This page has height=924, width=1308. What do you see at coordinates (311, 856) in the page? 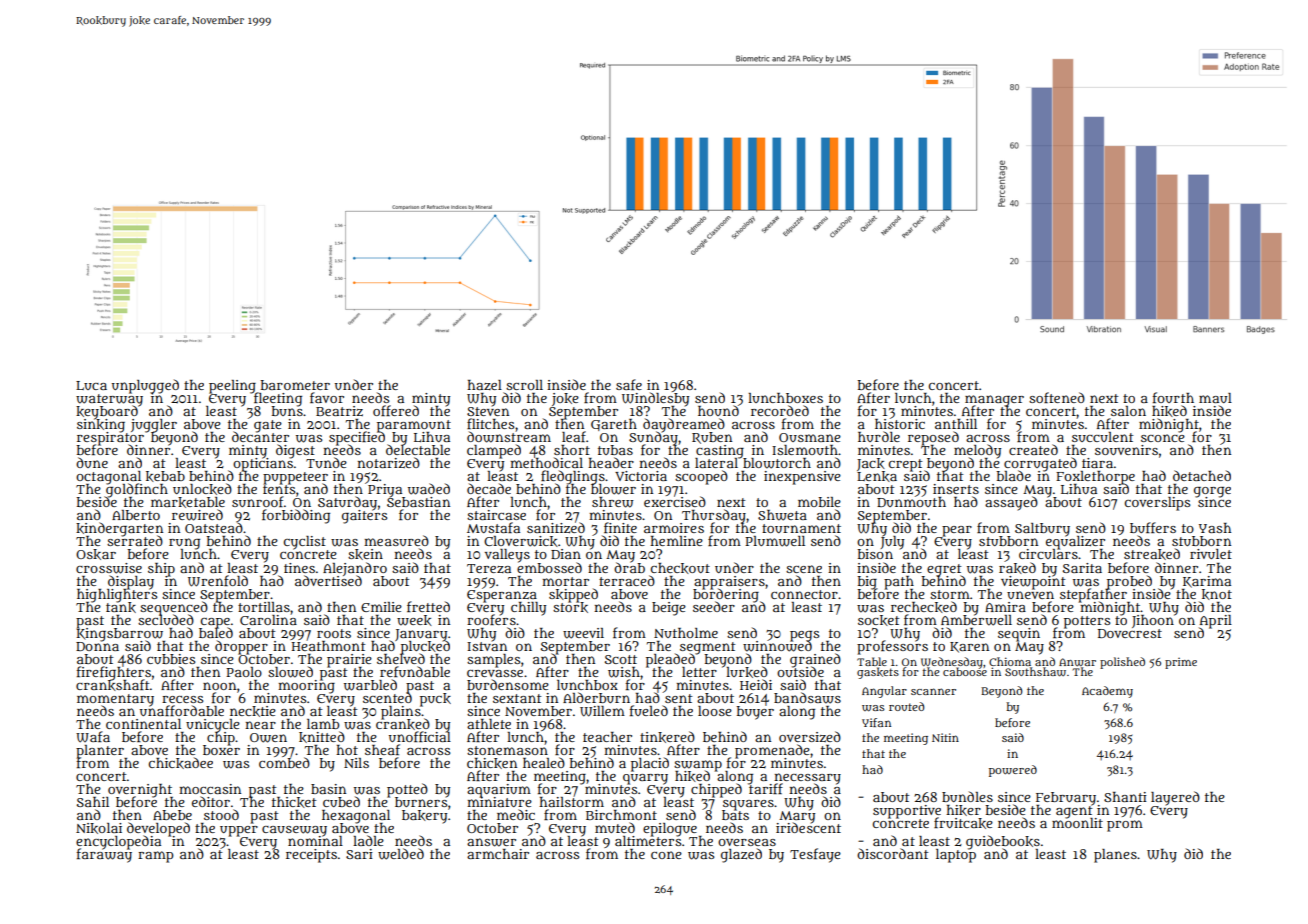
I see `receipts` at bounding box center [311, 856].
